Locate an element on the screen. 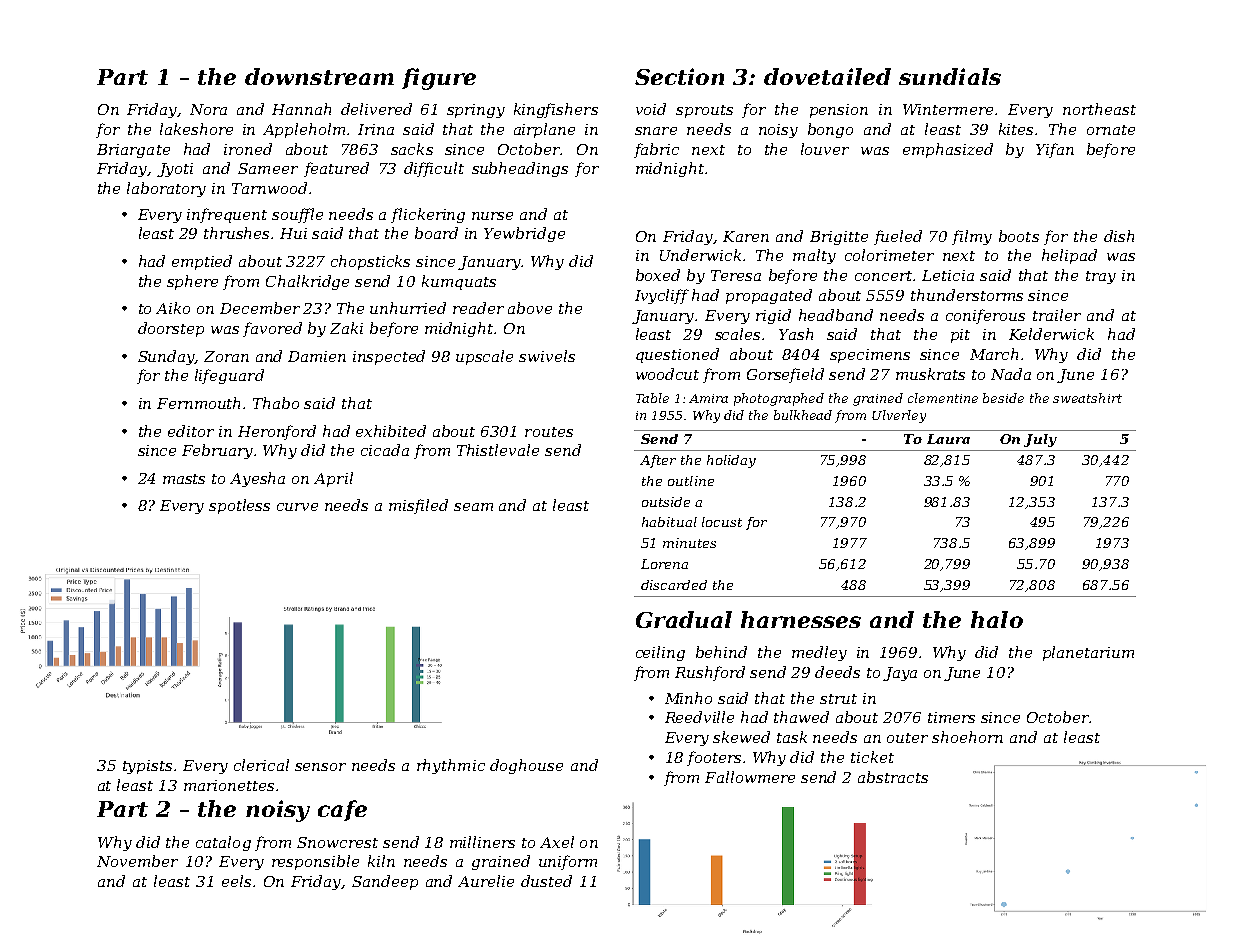  exhibited is located at coordinates (391, 431).
